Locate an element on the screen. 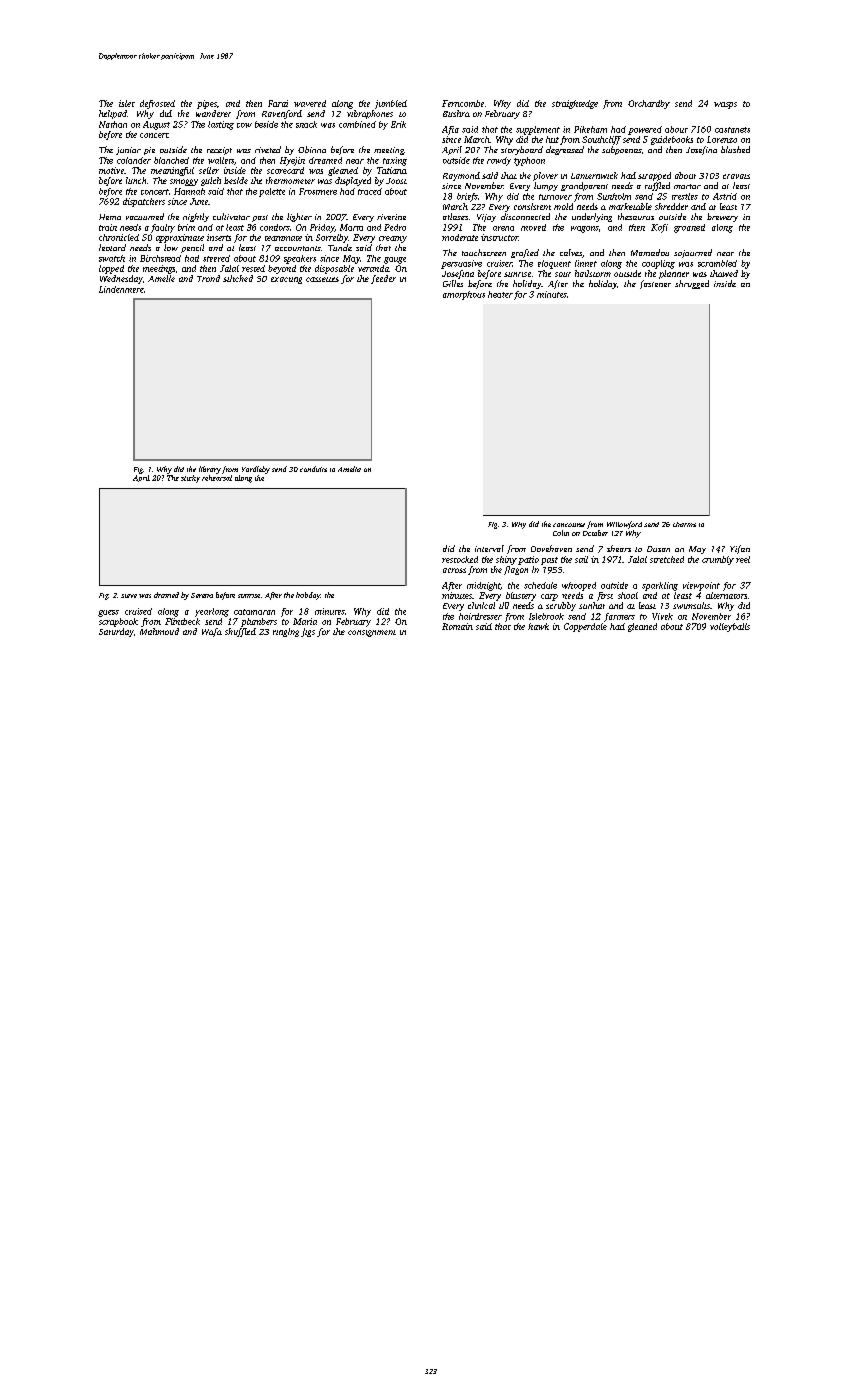  Romain is located at coordinates (457, 626).
